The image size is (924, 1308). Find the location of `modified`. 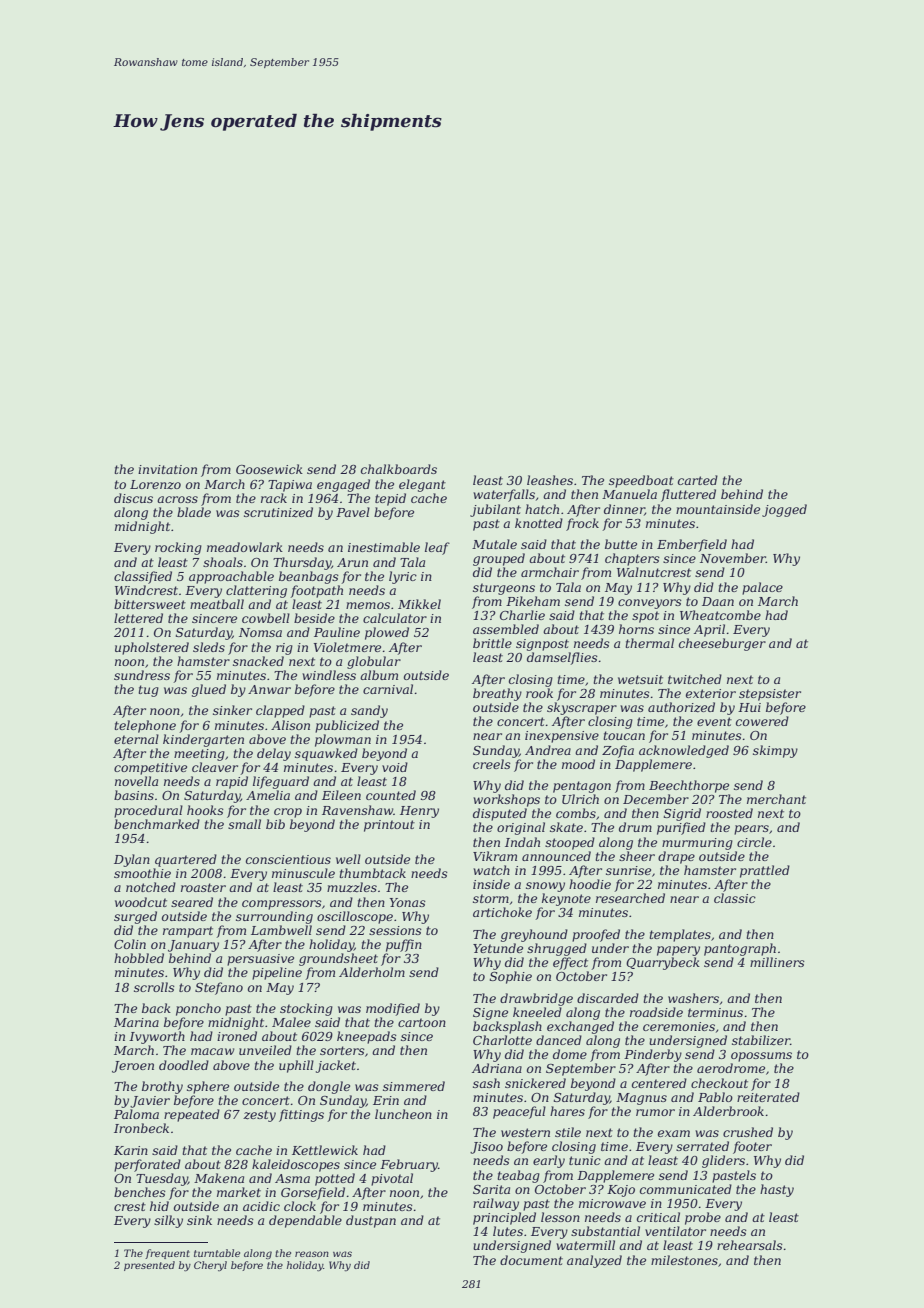

modified is located at coordinates (393, 1009).
